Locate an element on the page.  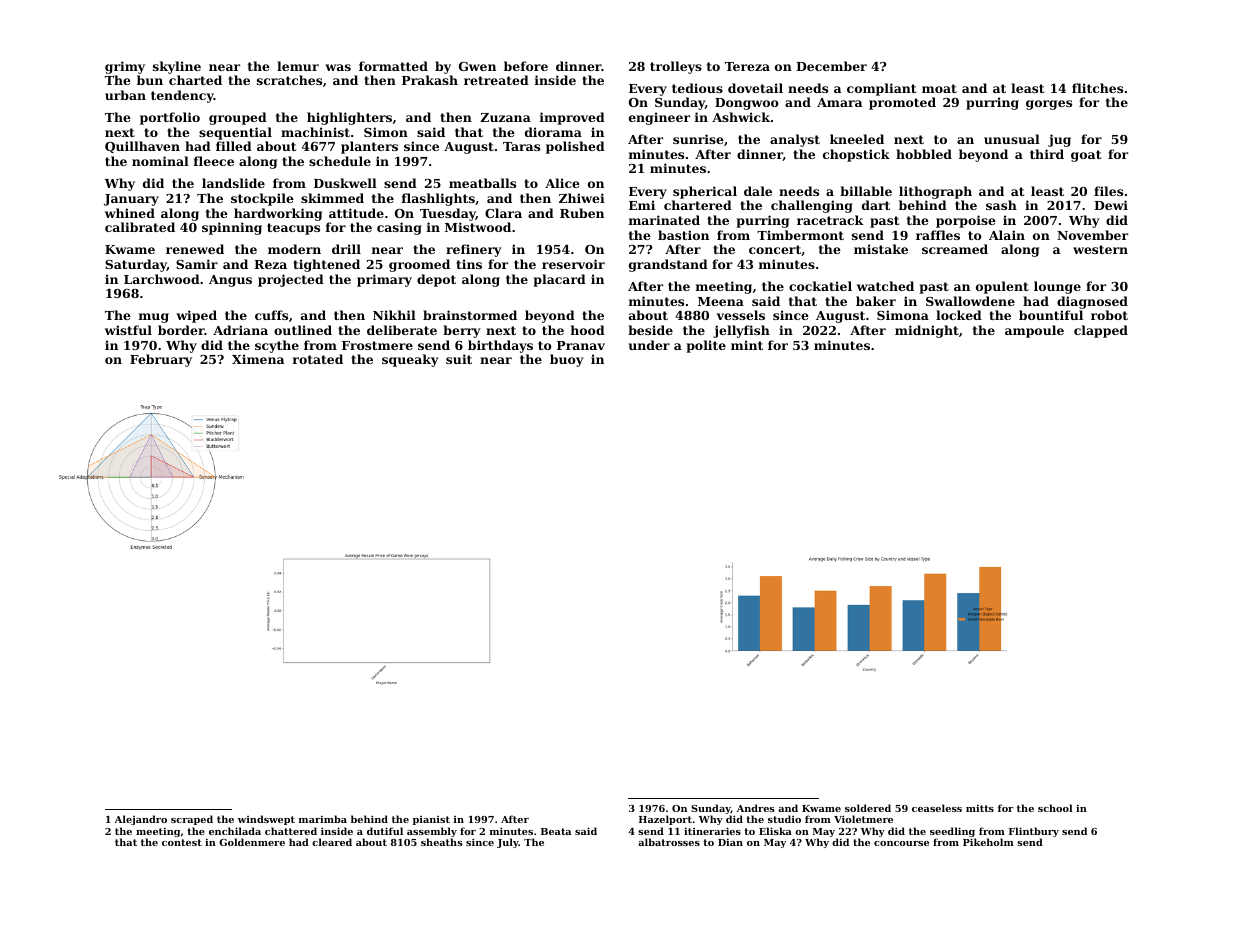
Alejandro is located at coordinates (141, 820).
